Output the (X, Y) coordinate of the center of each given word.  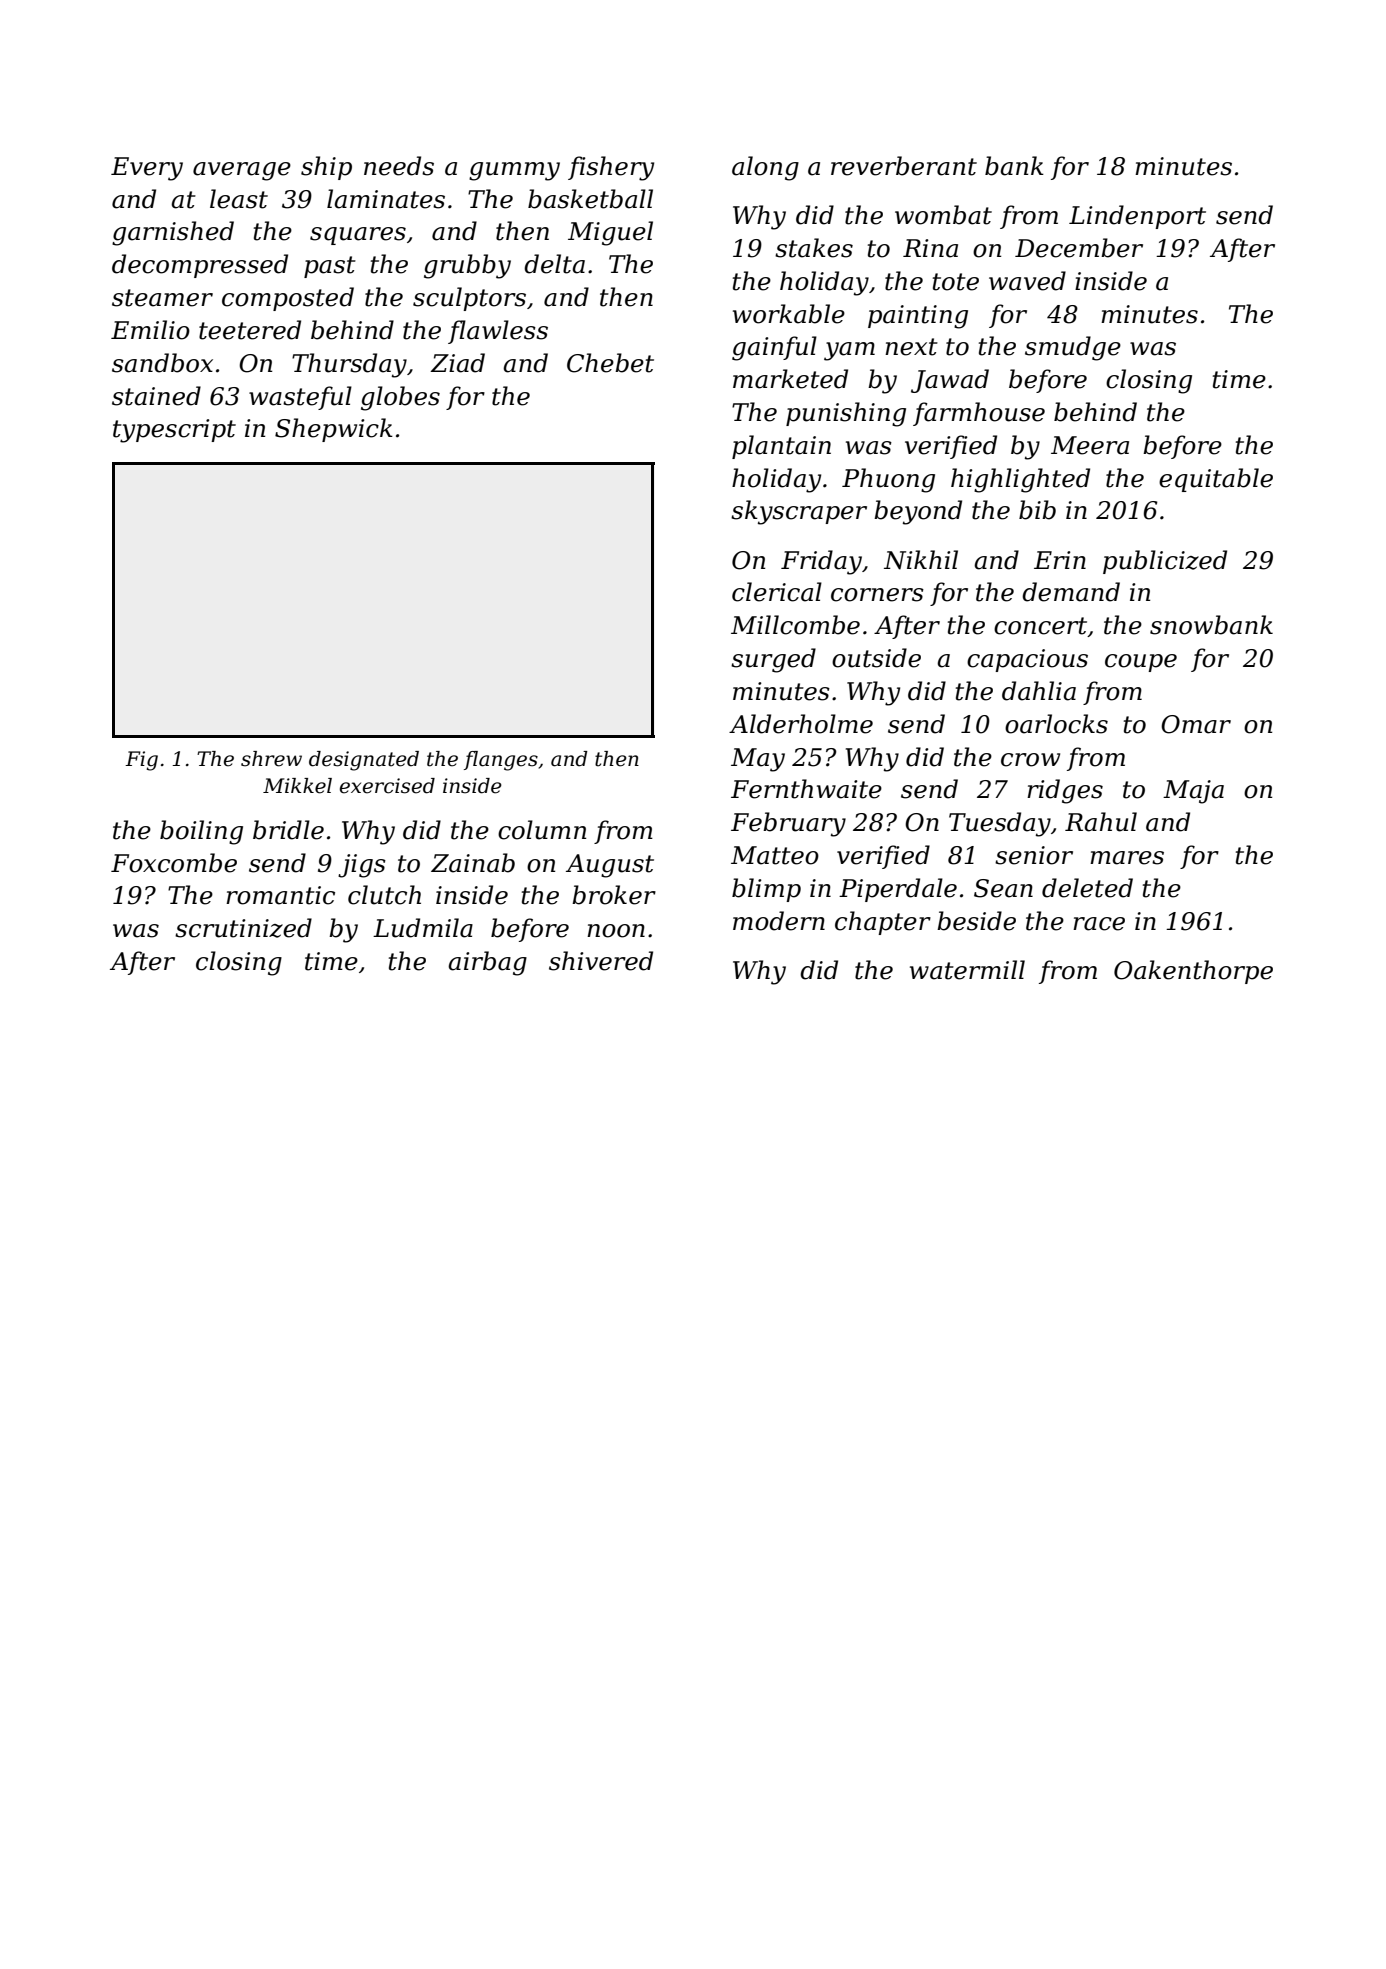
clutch (384, 895)
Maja (1193, 792)
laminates (386, 199)
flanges (501, 761)
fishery (611, 168)
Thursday (349, 365)
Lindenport (1137, 217)
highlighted (1020, 480)
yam (849, 351)
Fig (141, 761)
